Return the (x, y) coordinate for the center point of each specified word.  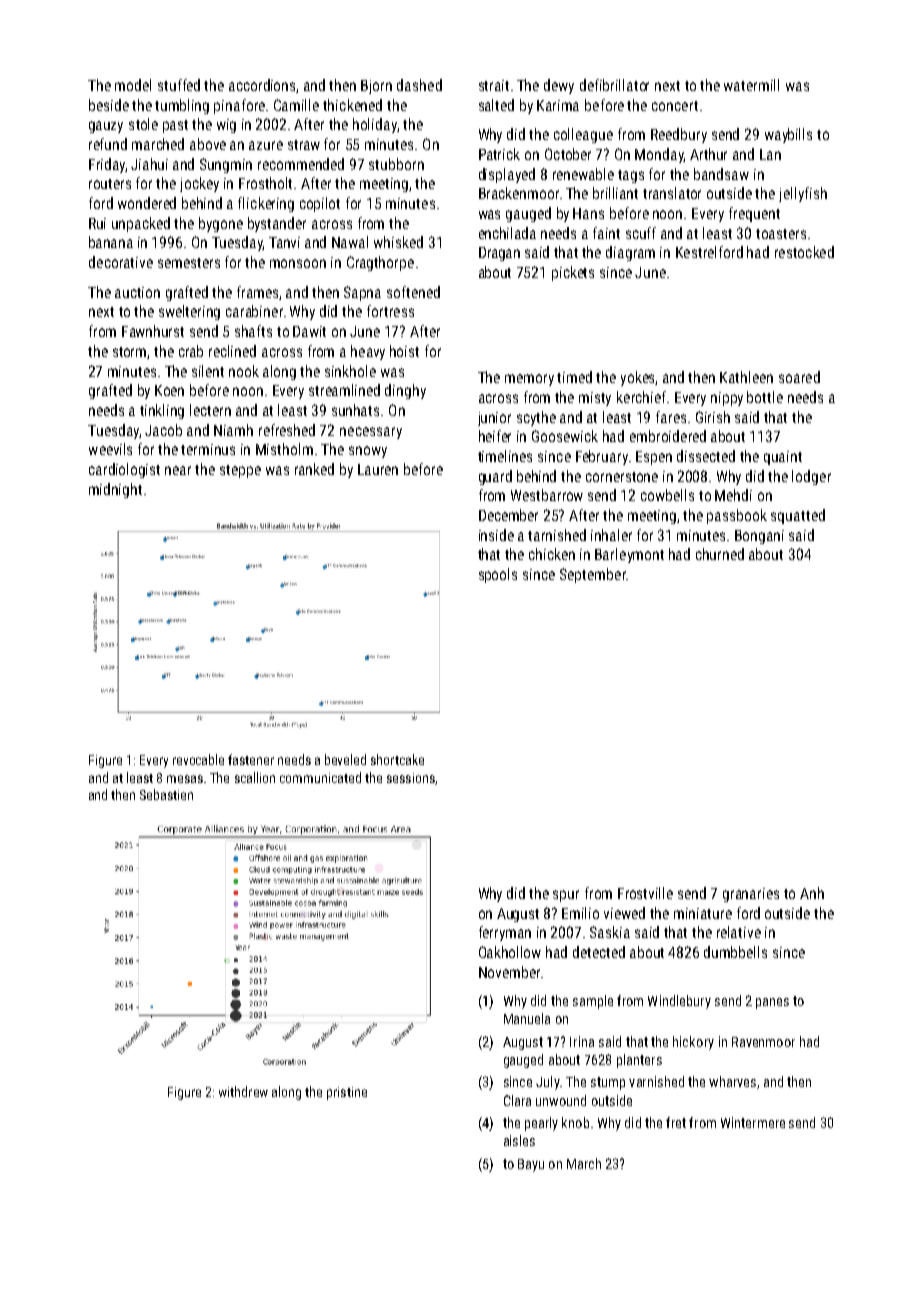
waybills (788, 135)
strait (494, 85)
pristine (347, 1093)
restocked (804, 252)
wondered (147, 203)
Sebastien (166, 794)
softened (413, 292)
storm (129, 352)
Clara (517, 1100)
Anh (812, 893)
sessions (411, 778)
